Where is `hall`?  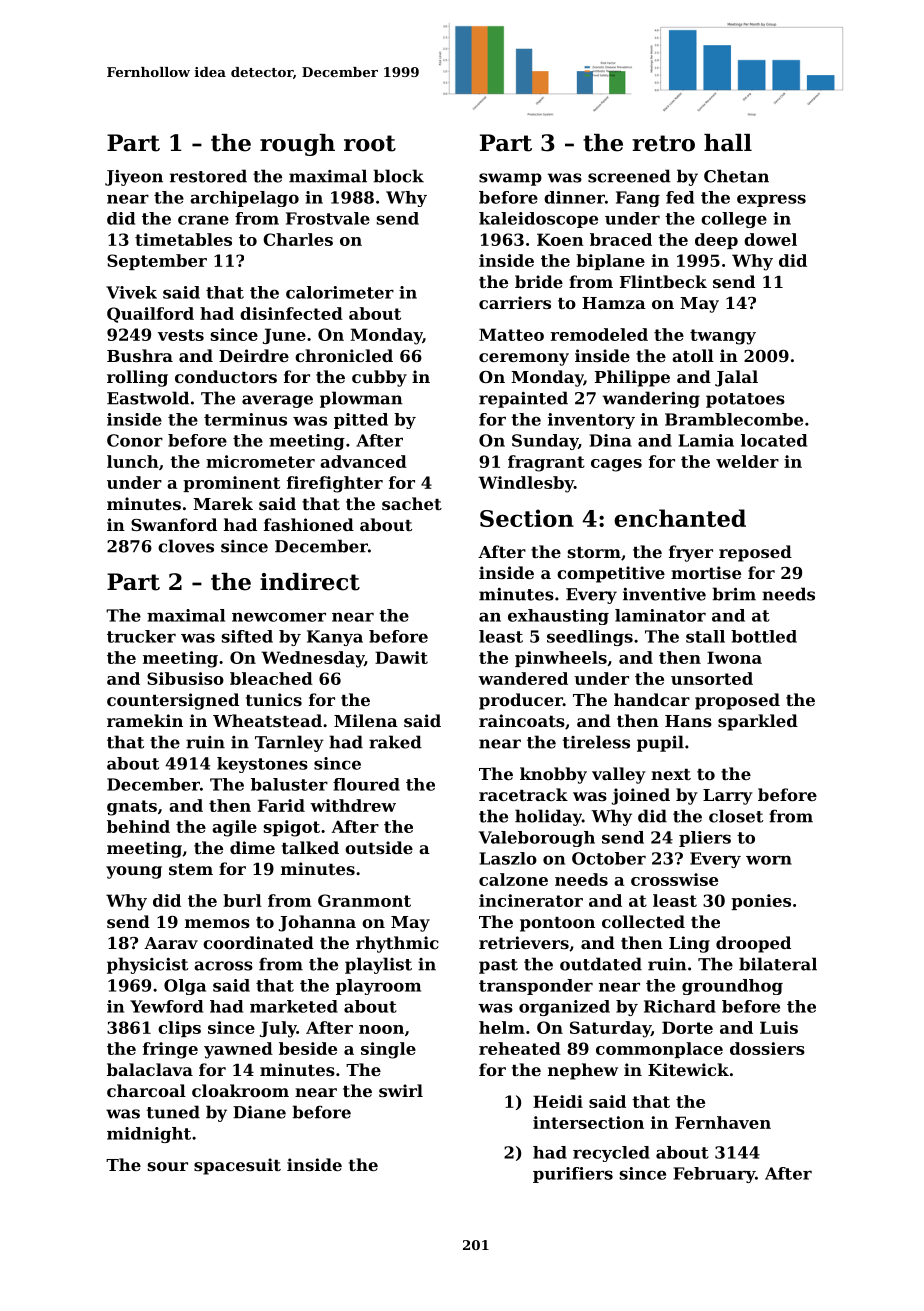
hall is located at coordinates (728, 143).
